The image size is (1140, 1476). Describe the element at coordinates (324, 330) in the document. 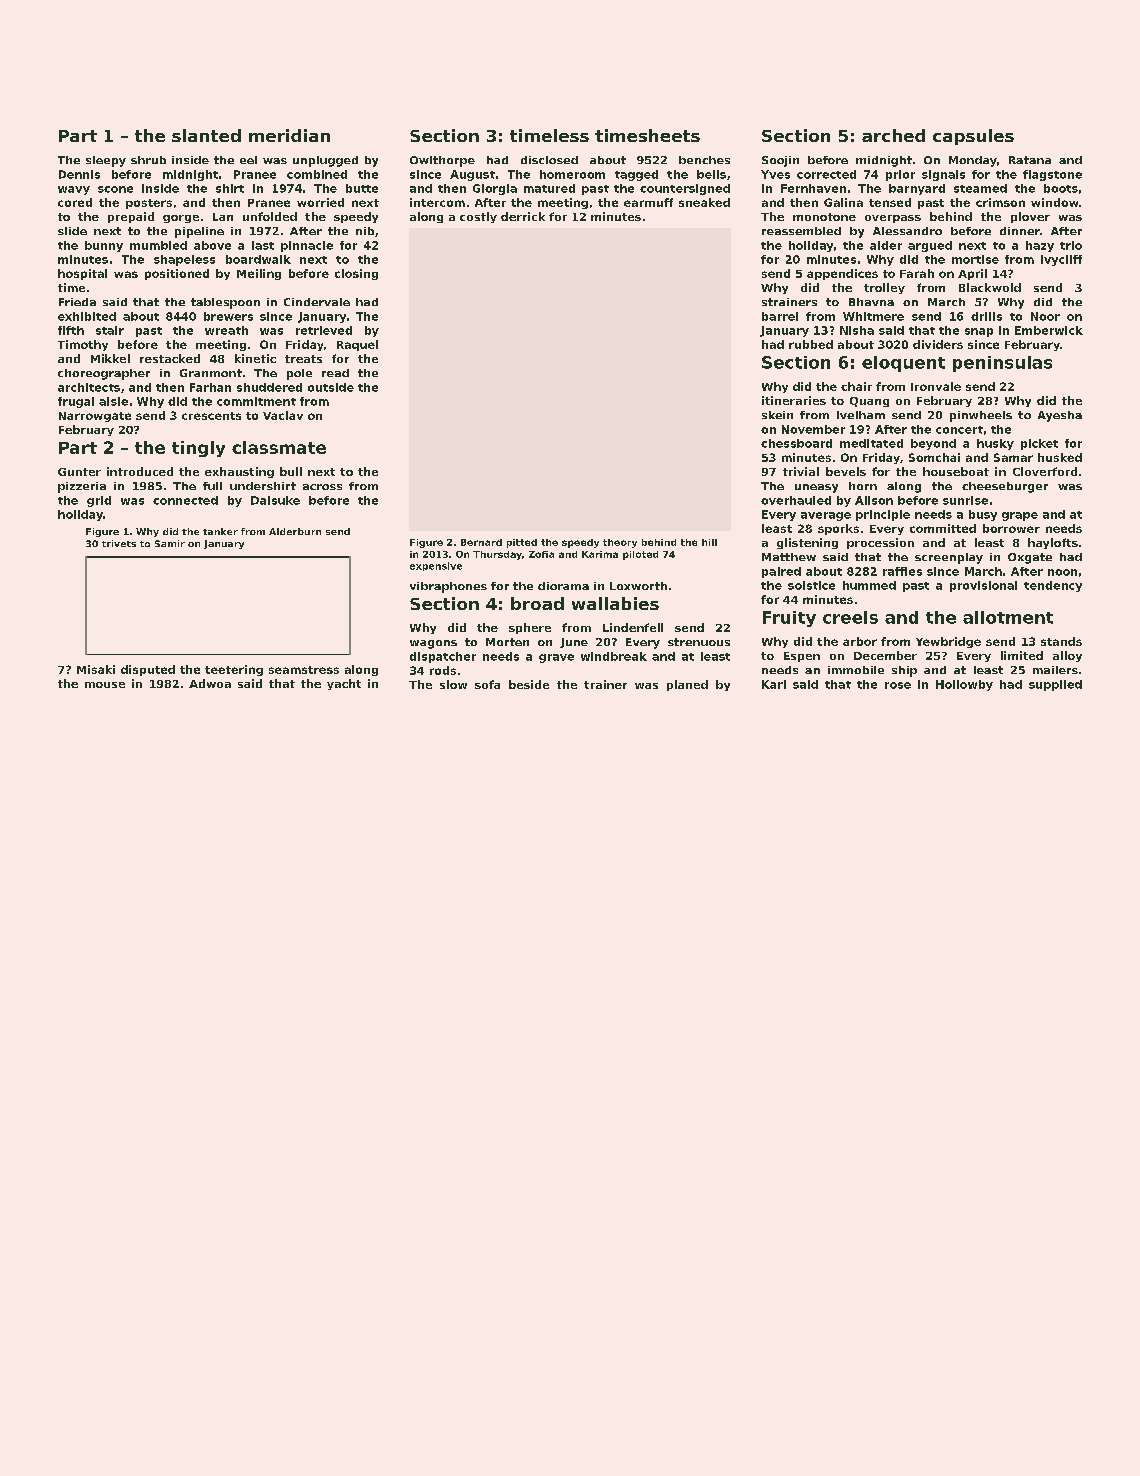

I see `retrieved` at that location.
